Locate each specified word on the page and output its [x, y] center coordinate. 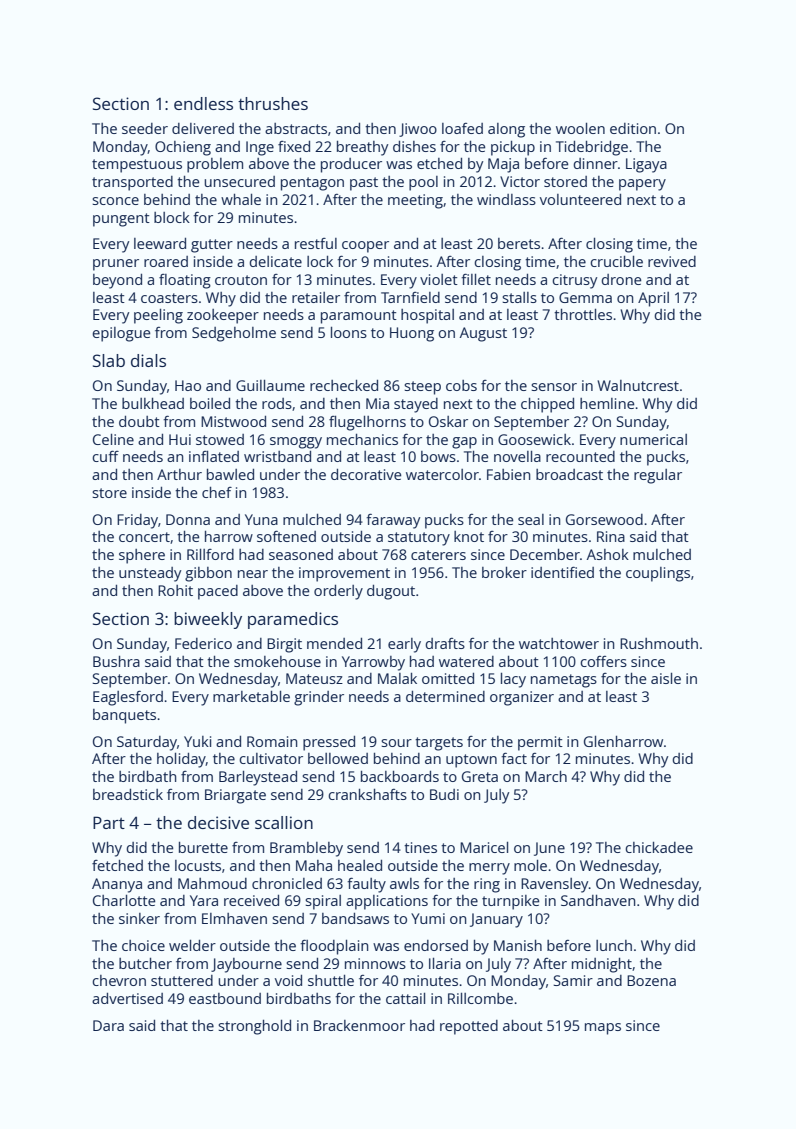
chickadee [659, 847]
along [506, 130]
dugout [391, 592]
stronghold [254, 1027]
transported [132, 183]
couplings [658, 574]
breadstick [128, 794]
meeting [415, 201]
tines [420, 847]
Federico [203, 643]
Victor [520, 181]
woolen [580, 128]
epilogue [121, 334]
